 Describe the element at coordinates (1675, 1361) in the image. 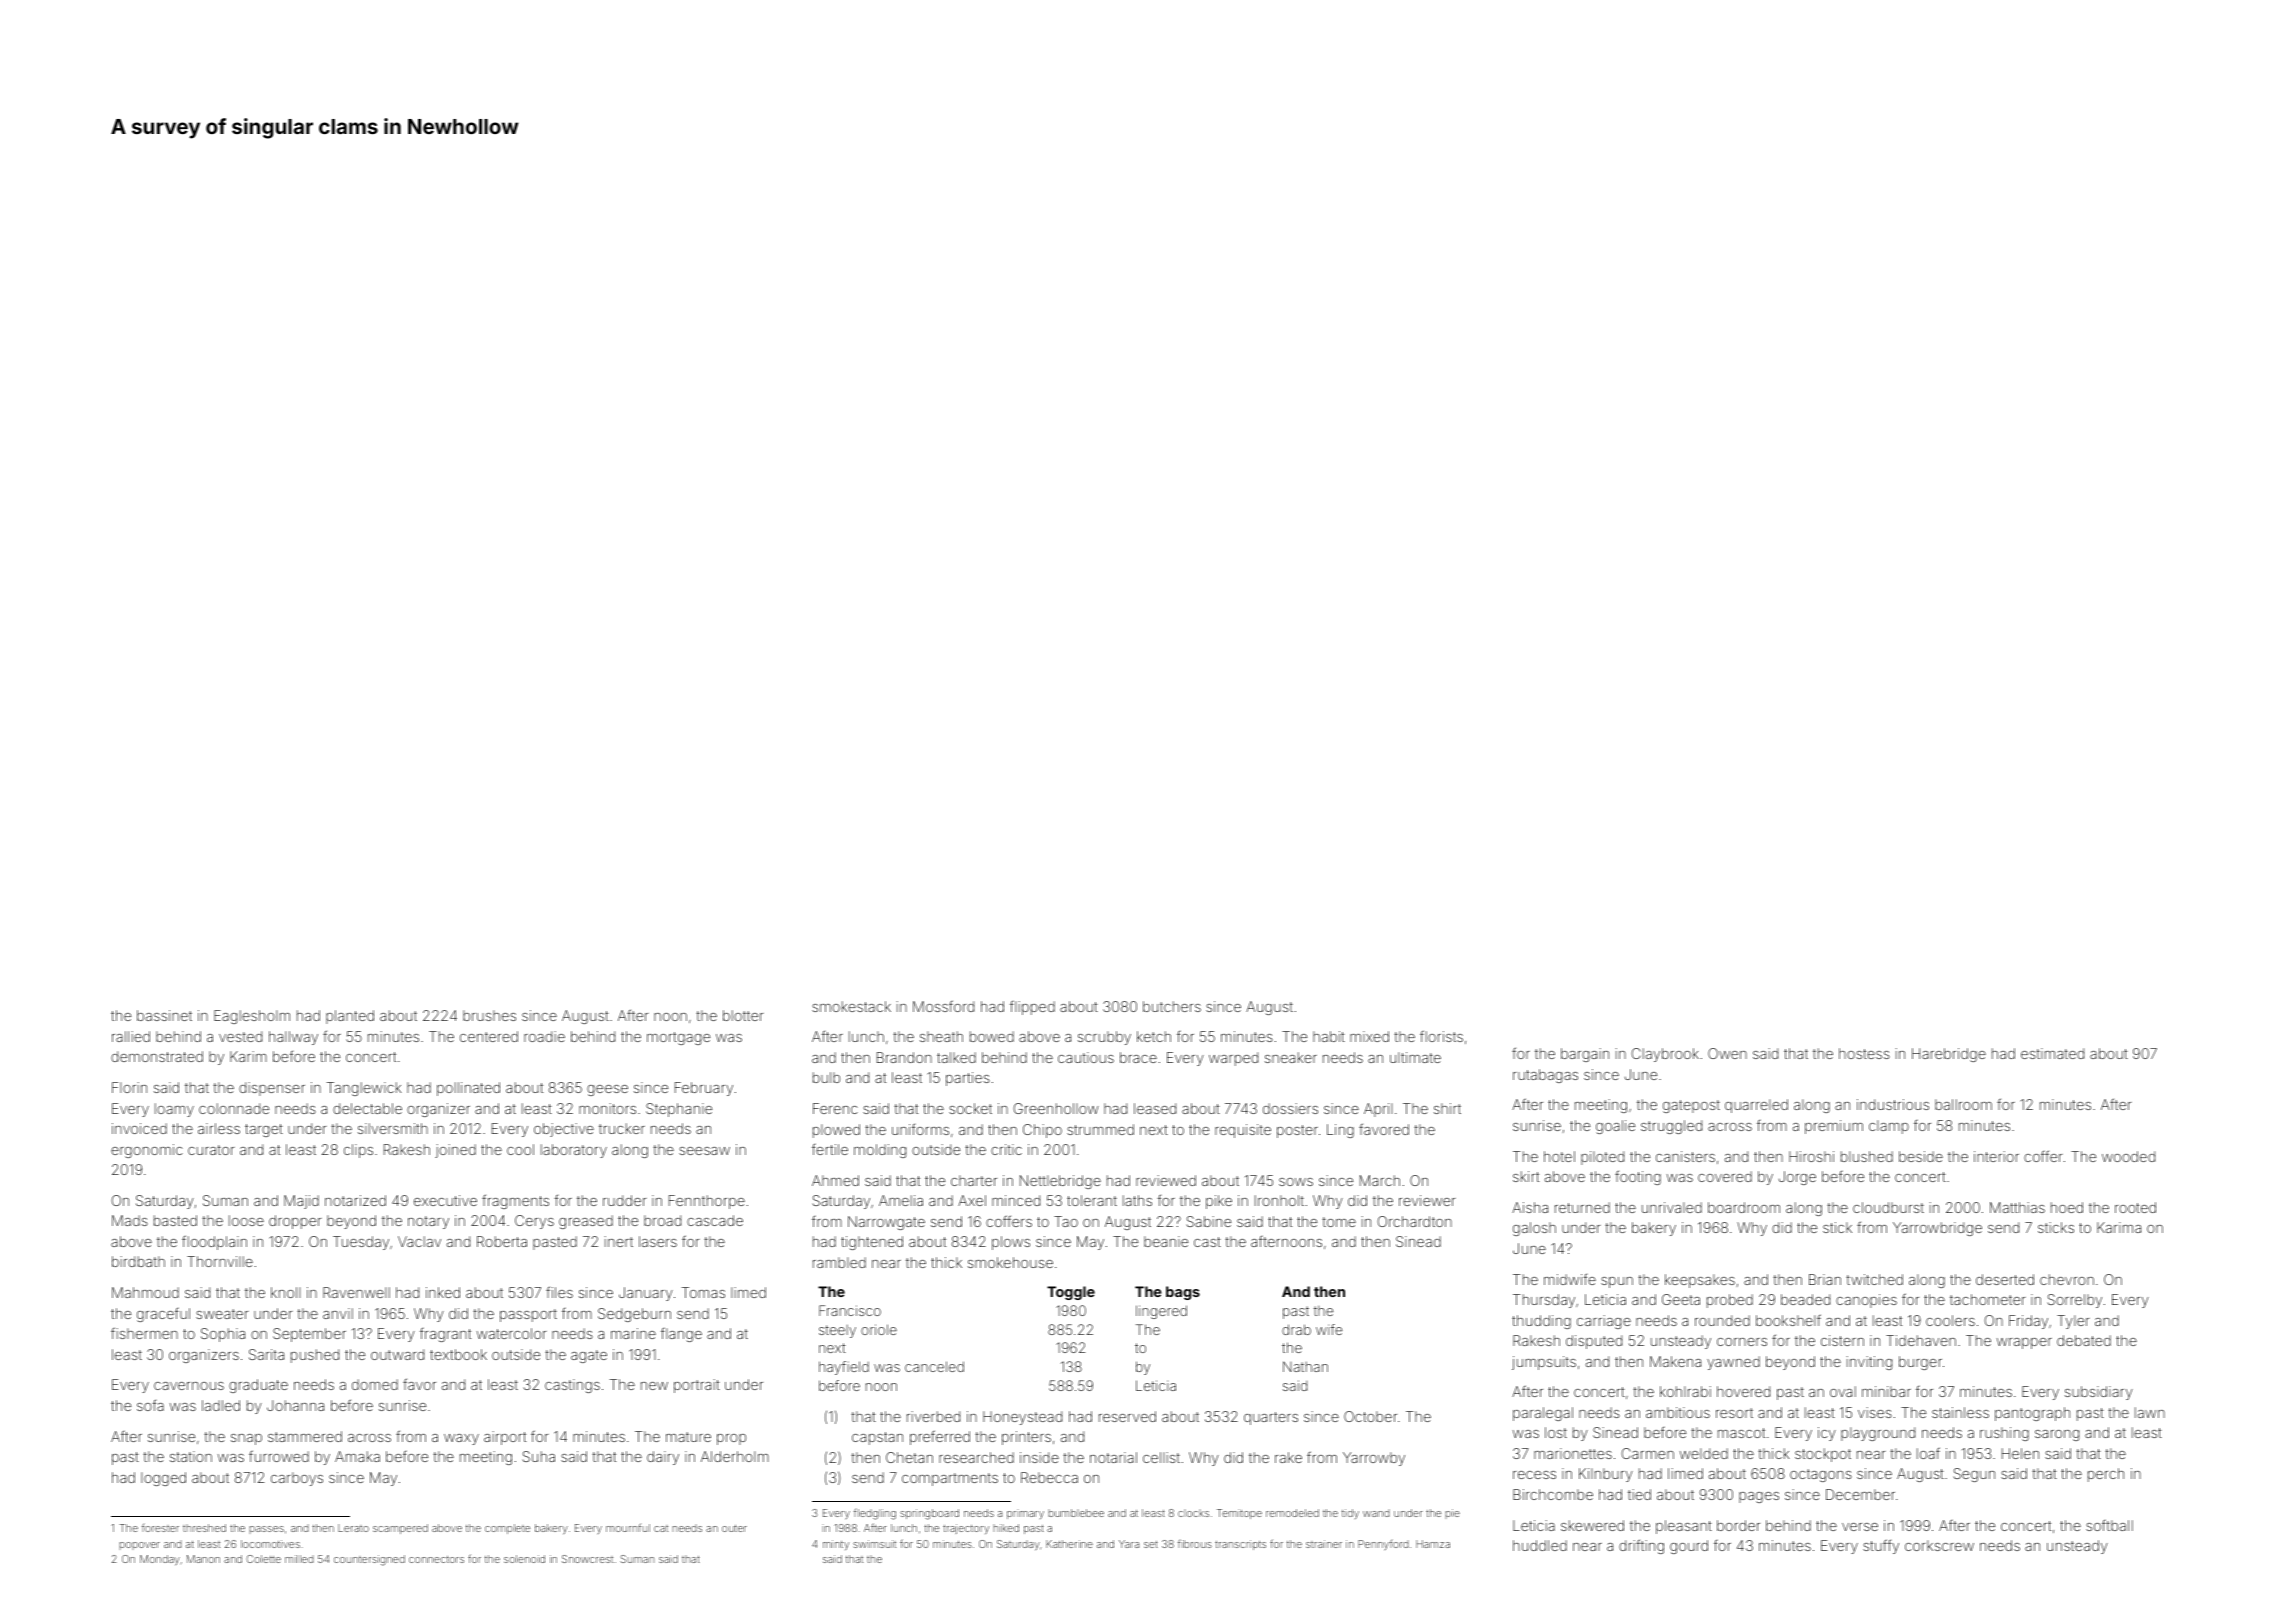

I see `Makena` at that location.
